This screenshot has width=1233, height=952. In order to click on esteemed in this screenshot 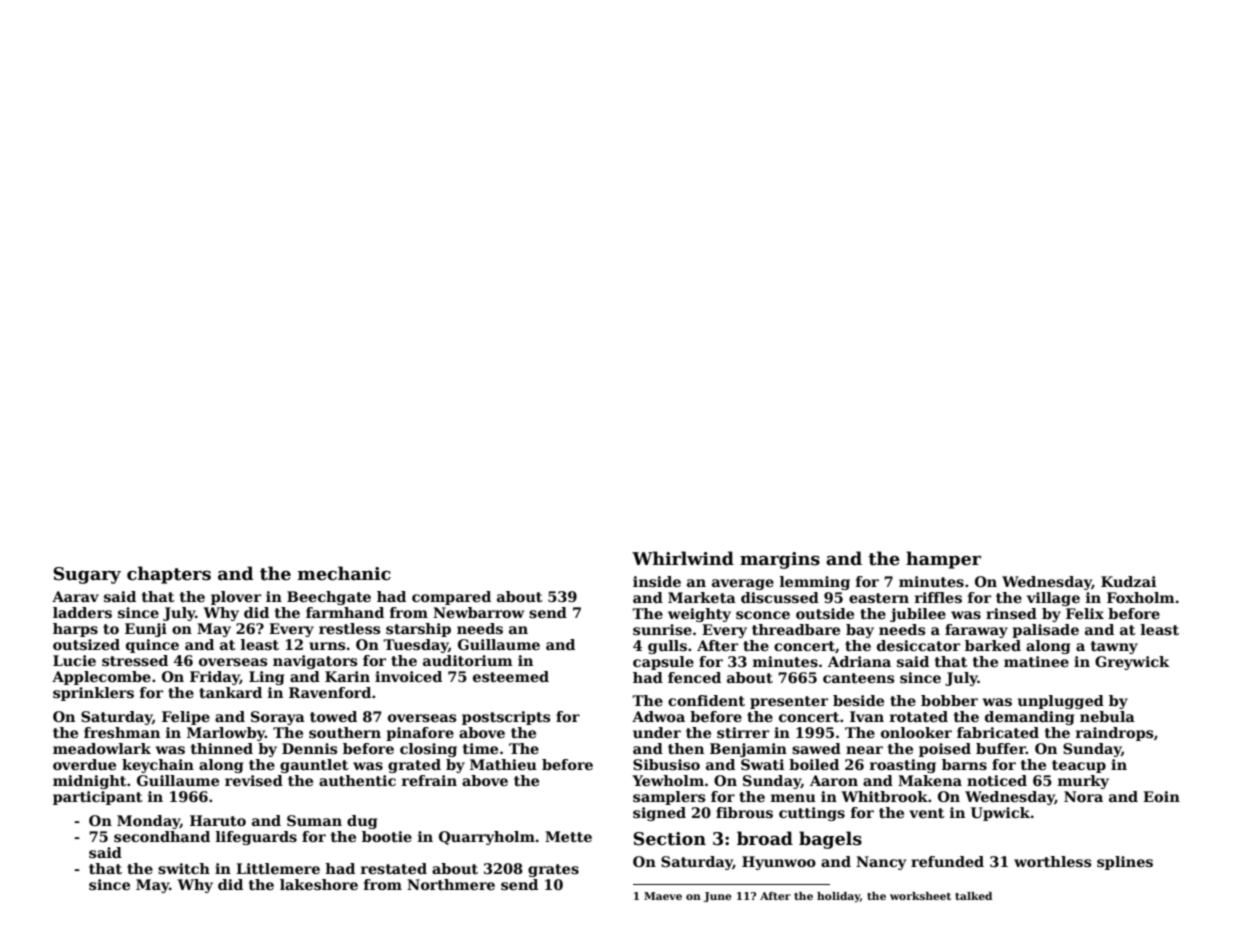, I will do `click(511, 676)`.
